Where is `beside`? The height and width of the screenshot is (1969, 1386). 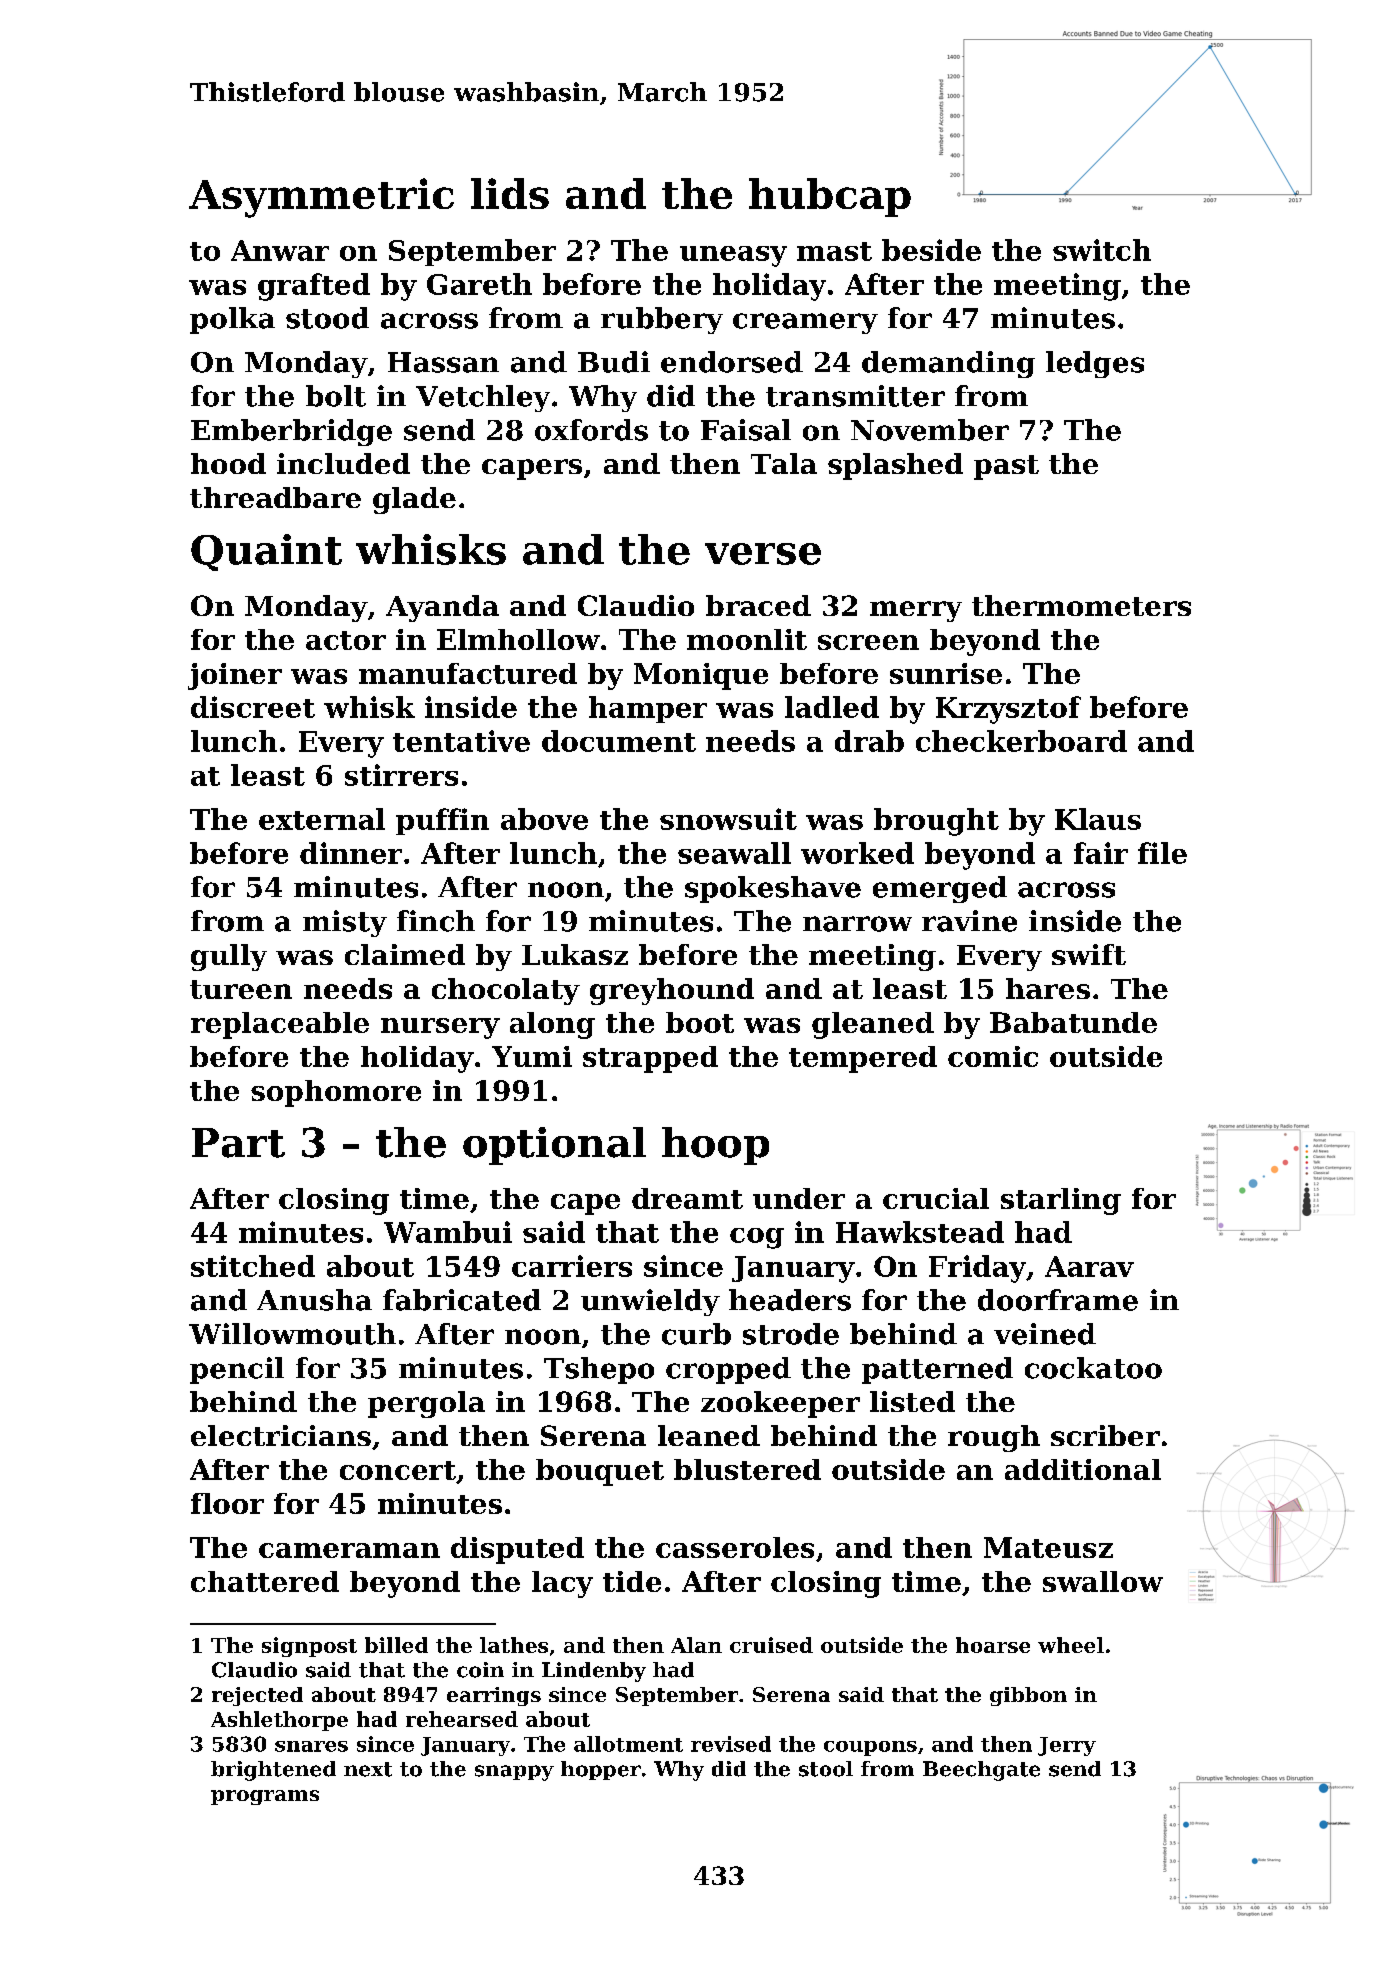 beside is located at coordinates (931, 250).
